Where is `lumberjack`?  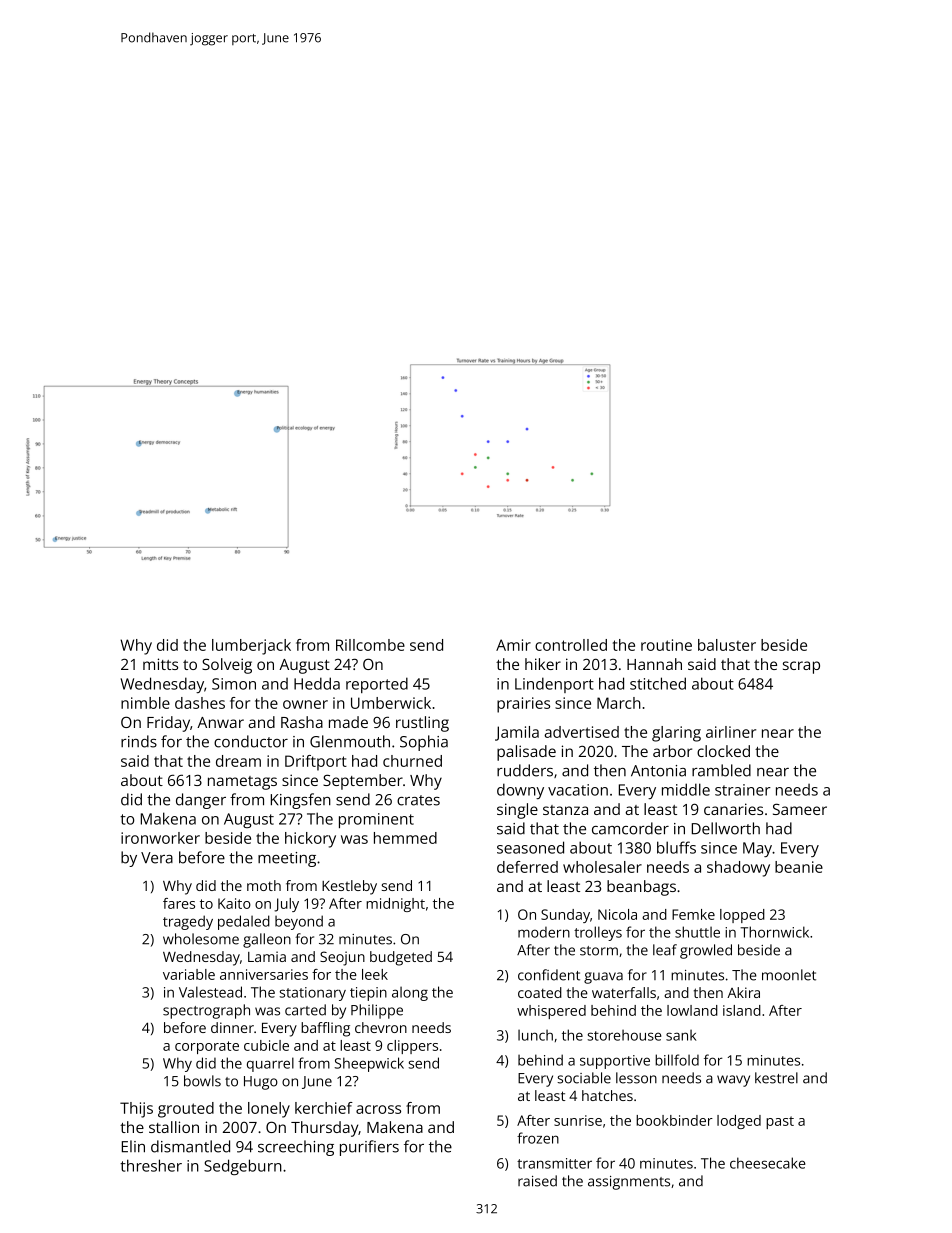
lumberjack is located at coordinates (251, 647).
